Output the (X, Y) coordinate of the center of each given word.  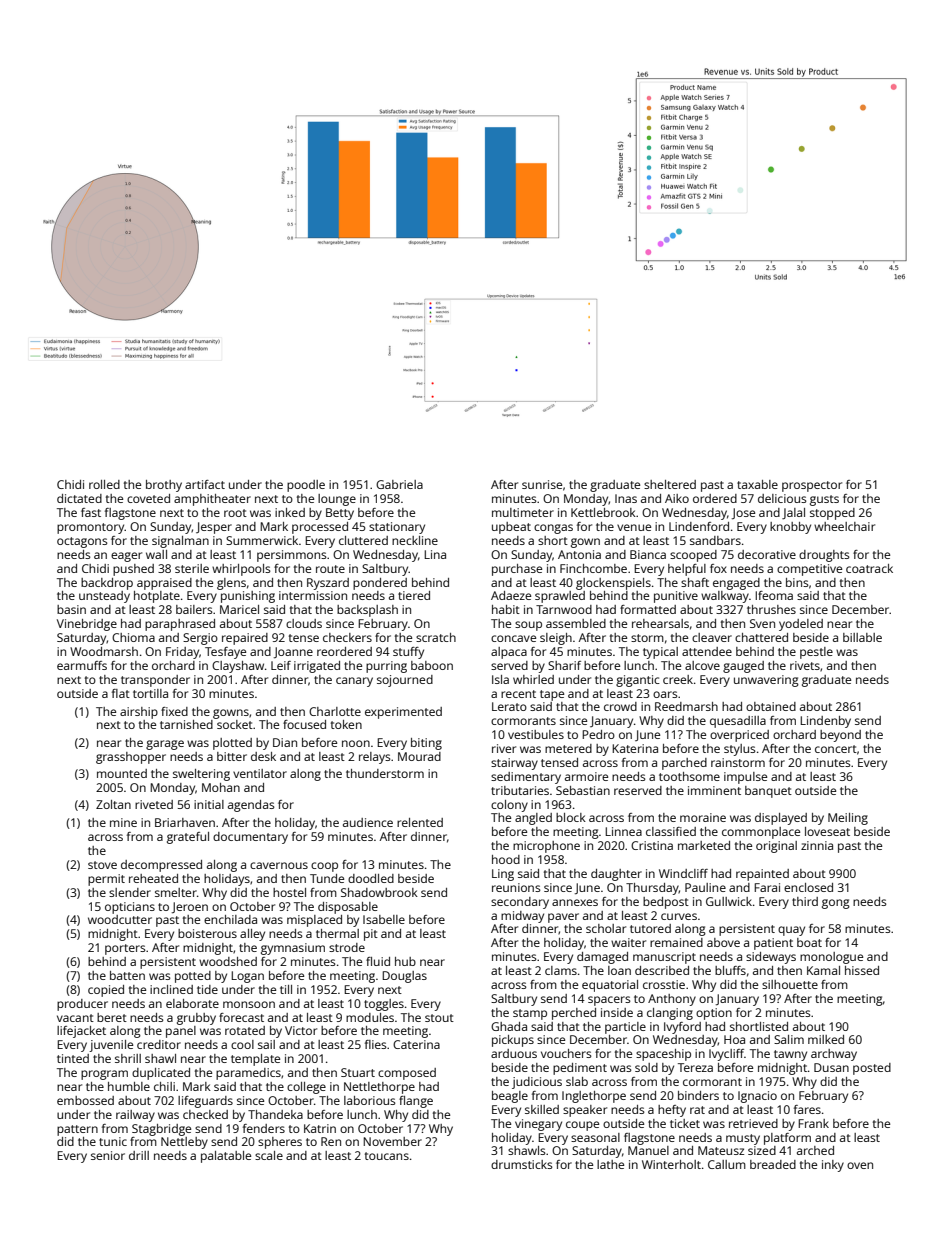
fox (718, 568)
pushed (133, 570)
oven (860, 1165)
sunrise (542, 484)
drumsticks (522, 1164)
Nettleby (184, 1143)
